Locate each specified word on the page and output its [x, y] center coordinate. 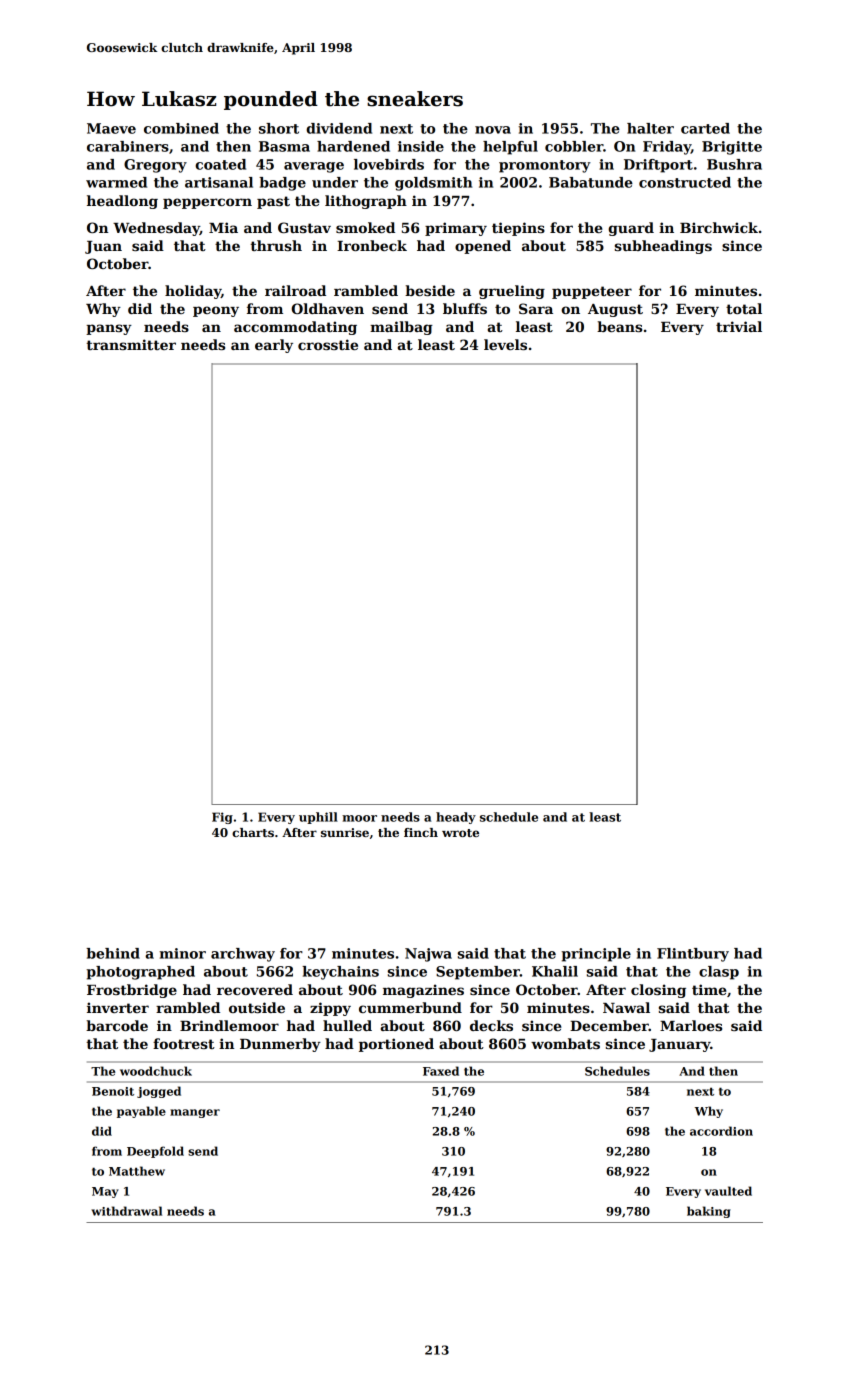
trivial [739, 326]
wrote [460, 833]
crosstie [328, 344]
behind [113, 953]
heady [456, 818]
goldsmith [433, 184]
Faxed [441, 1071]
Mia [223, 227]
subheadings [663, 247]
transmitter [131, 344]
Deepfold [155, 1152]
